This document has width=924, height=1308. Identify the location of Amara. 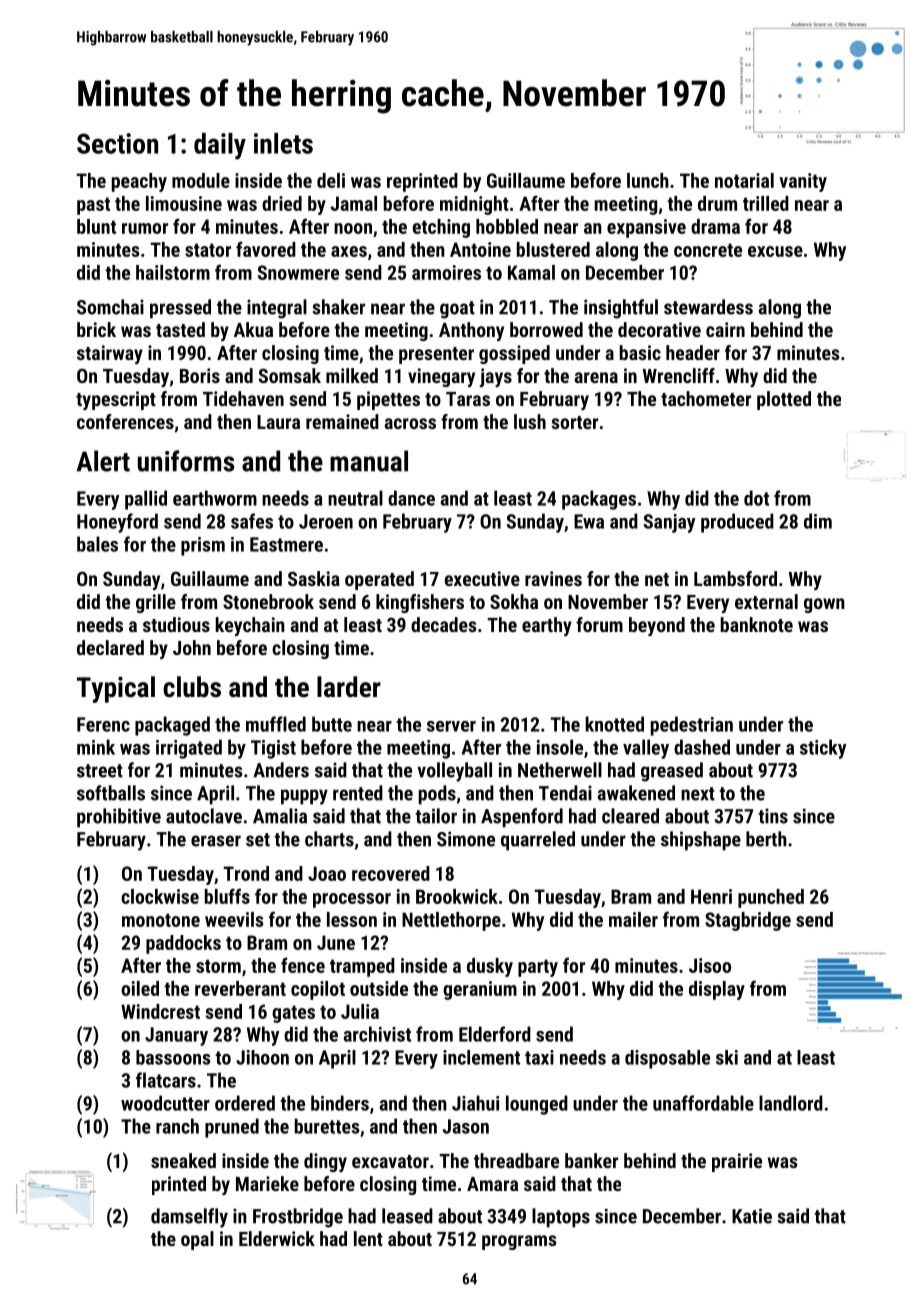
(492, 1184).
